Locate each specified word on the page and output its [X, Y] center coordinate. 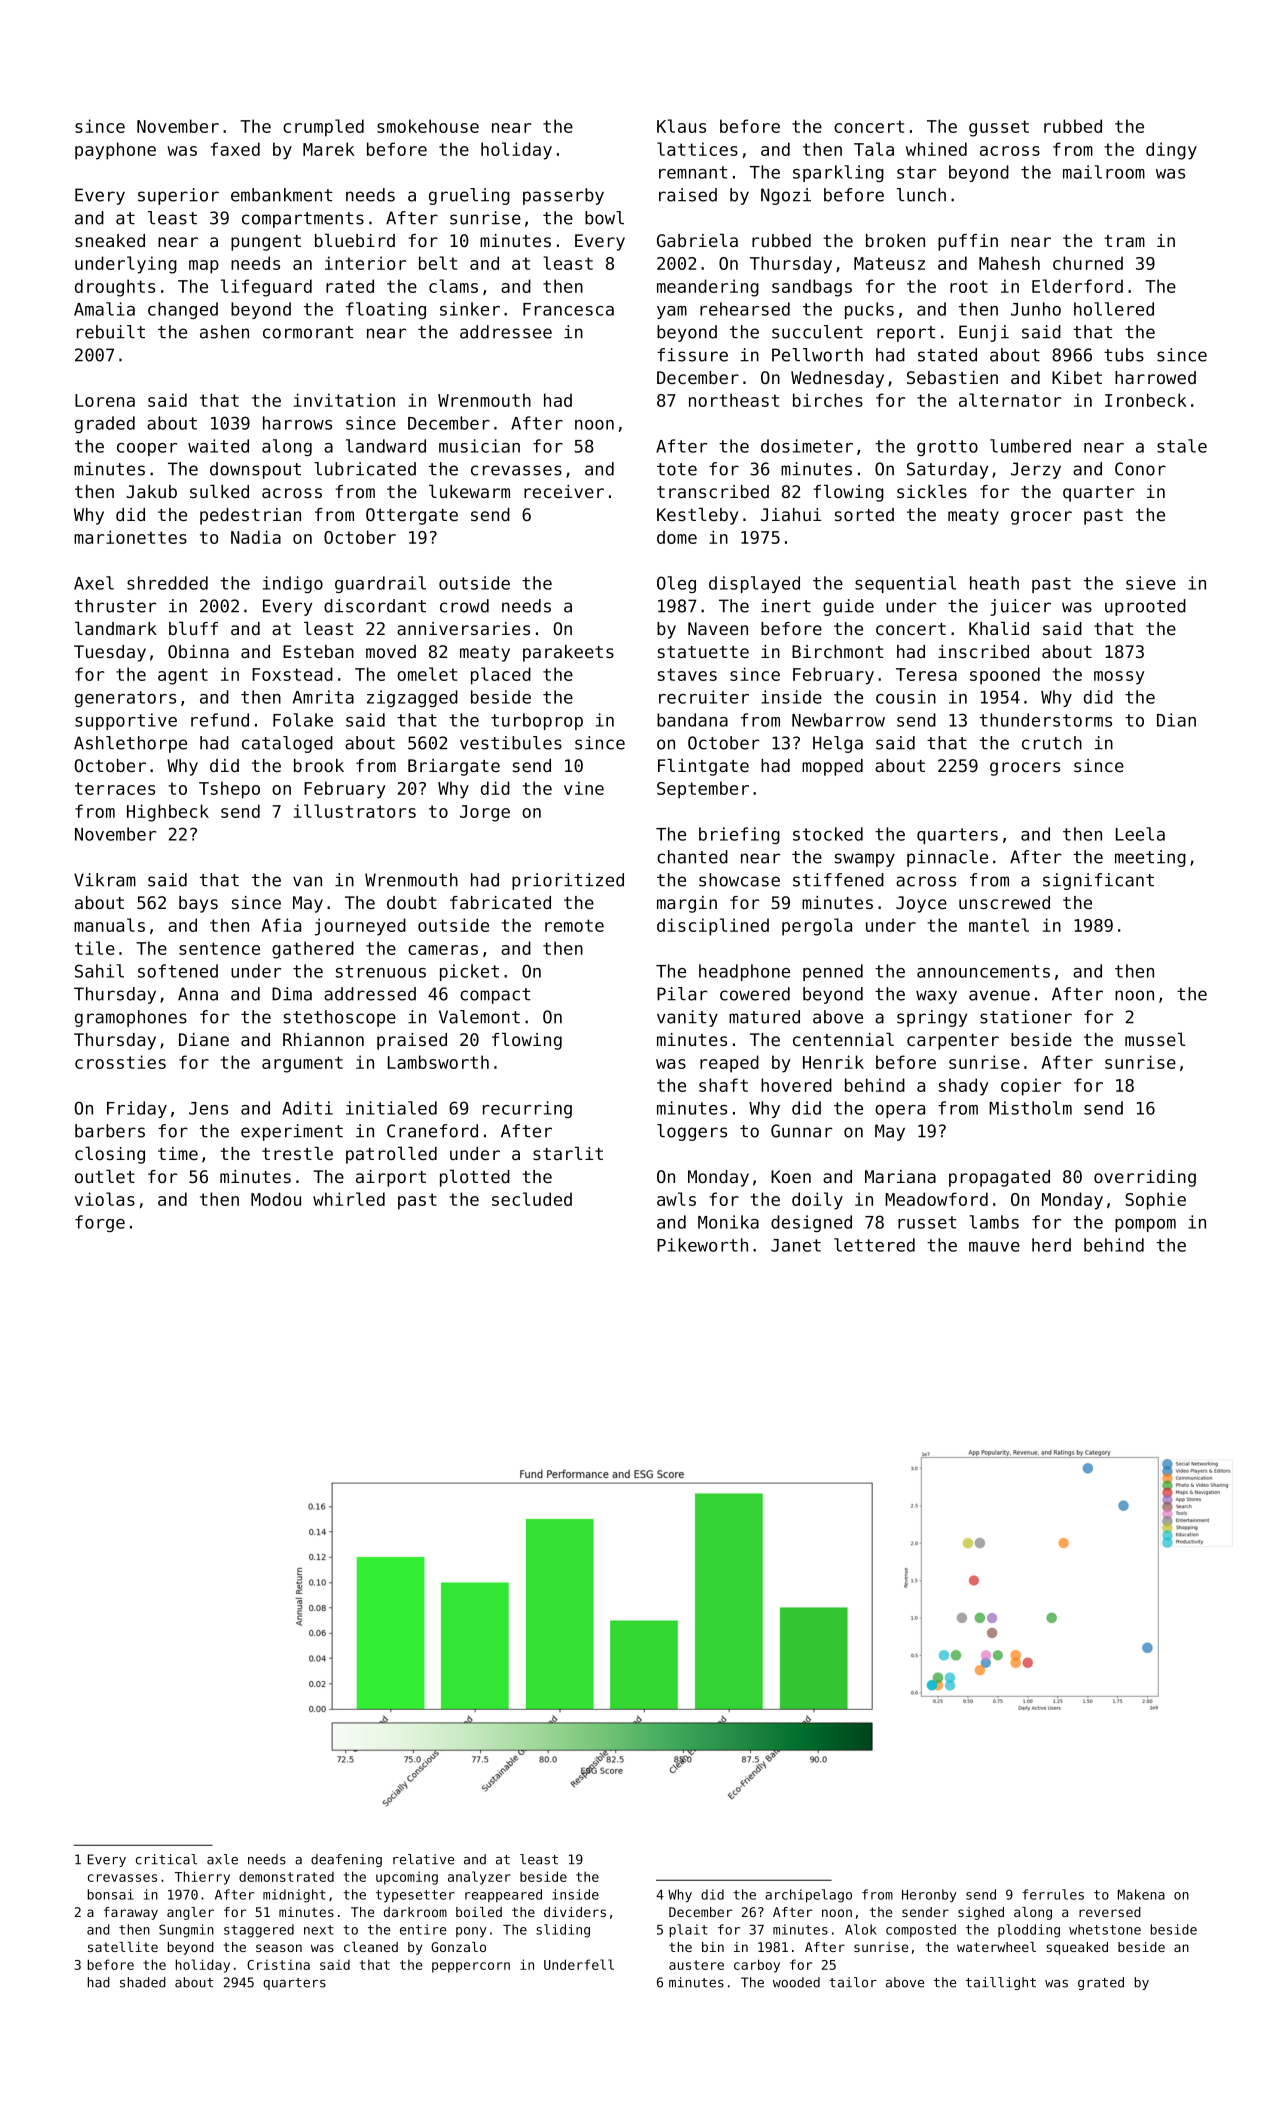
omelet [427, 674]
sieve [1151, 583]
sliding [563, 1931]
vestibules [511, 743]
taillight [1001, 1983]
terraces [115, 788]
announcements [983, 971]
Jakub [151, 491]
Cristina [278, 1964]
